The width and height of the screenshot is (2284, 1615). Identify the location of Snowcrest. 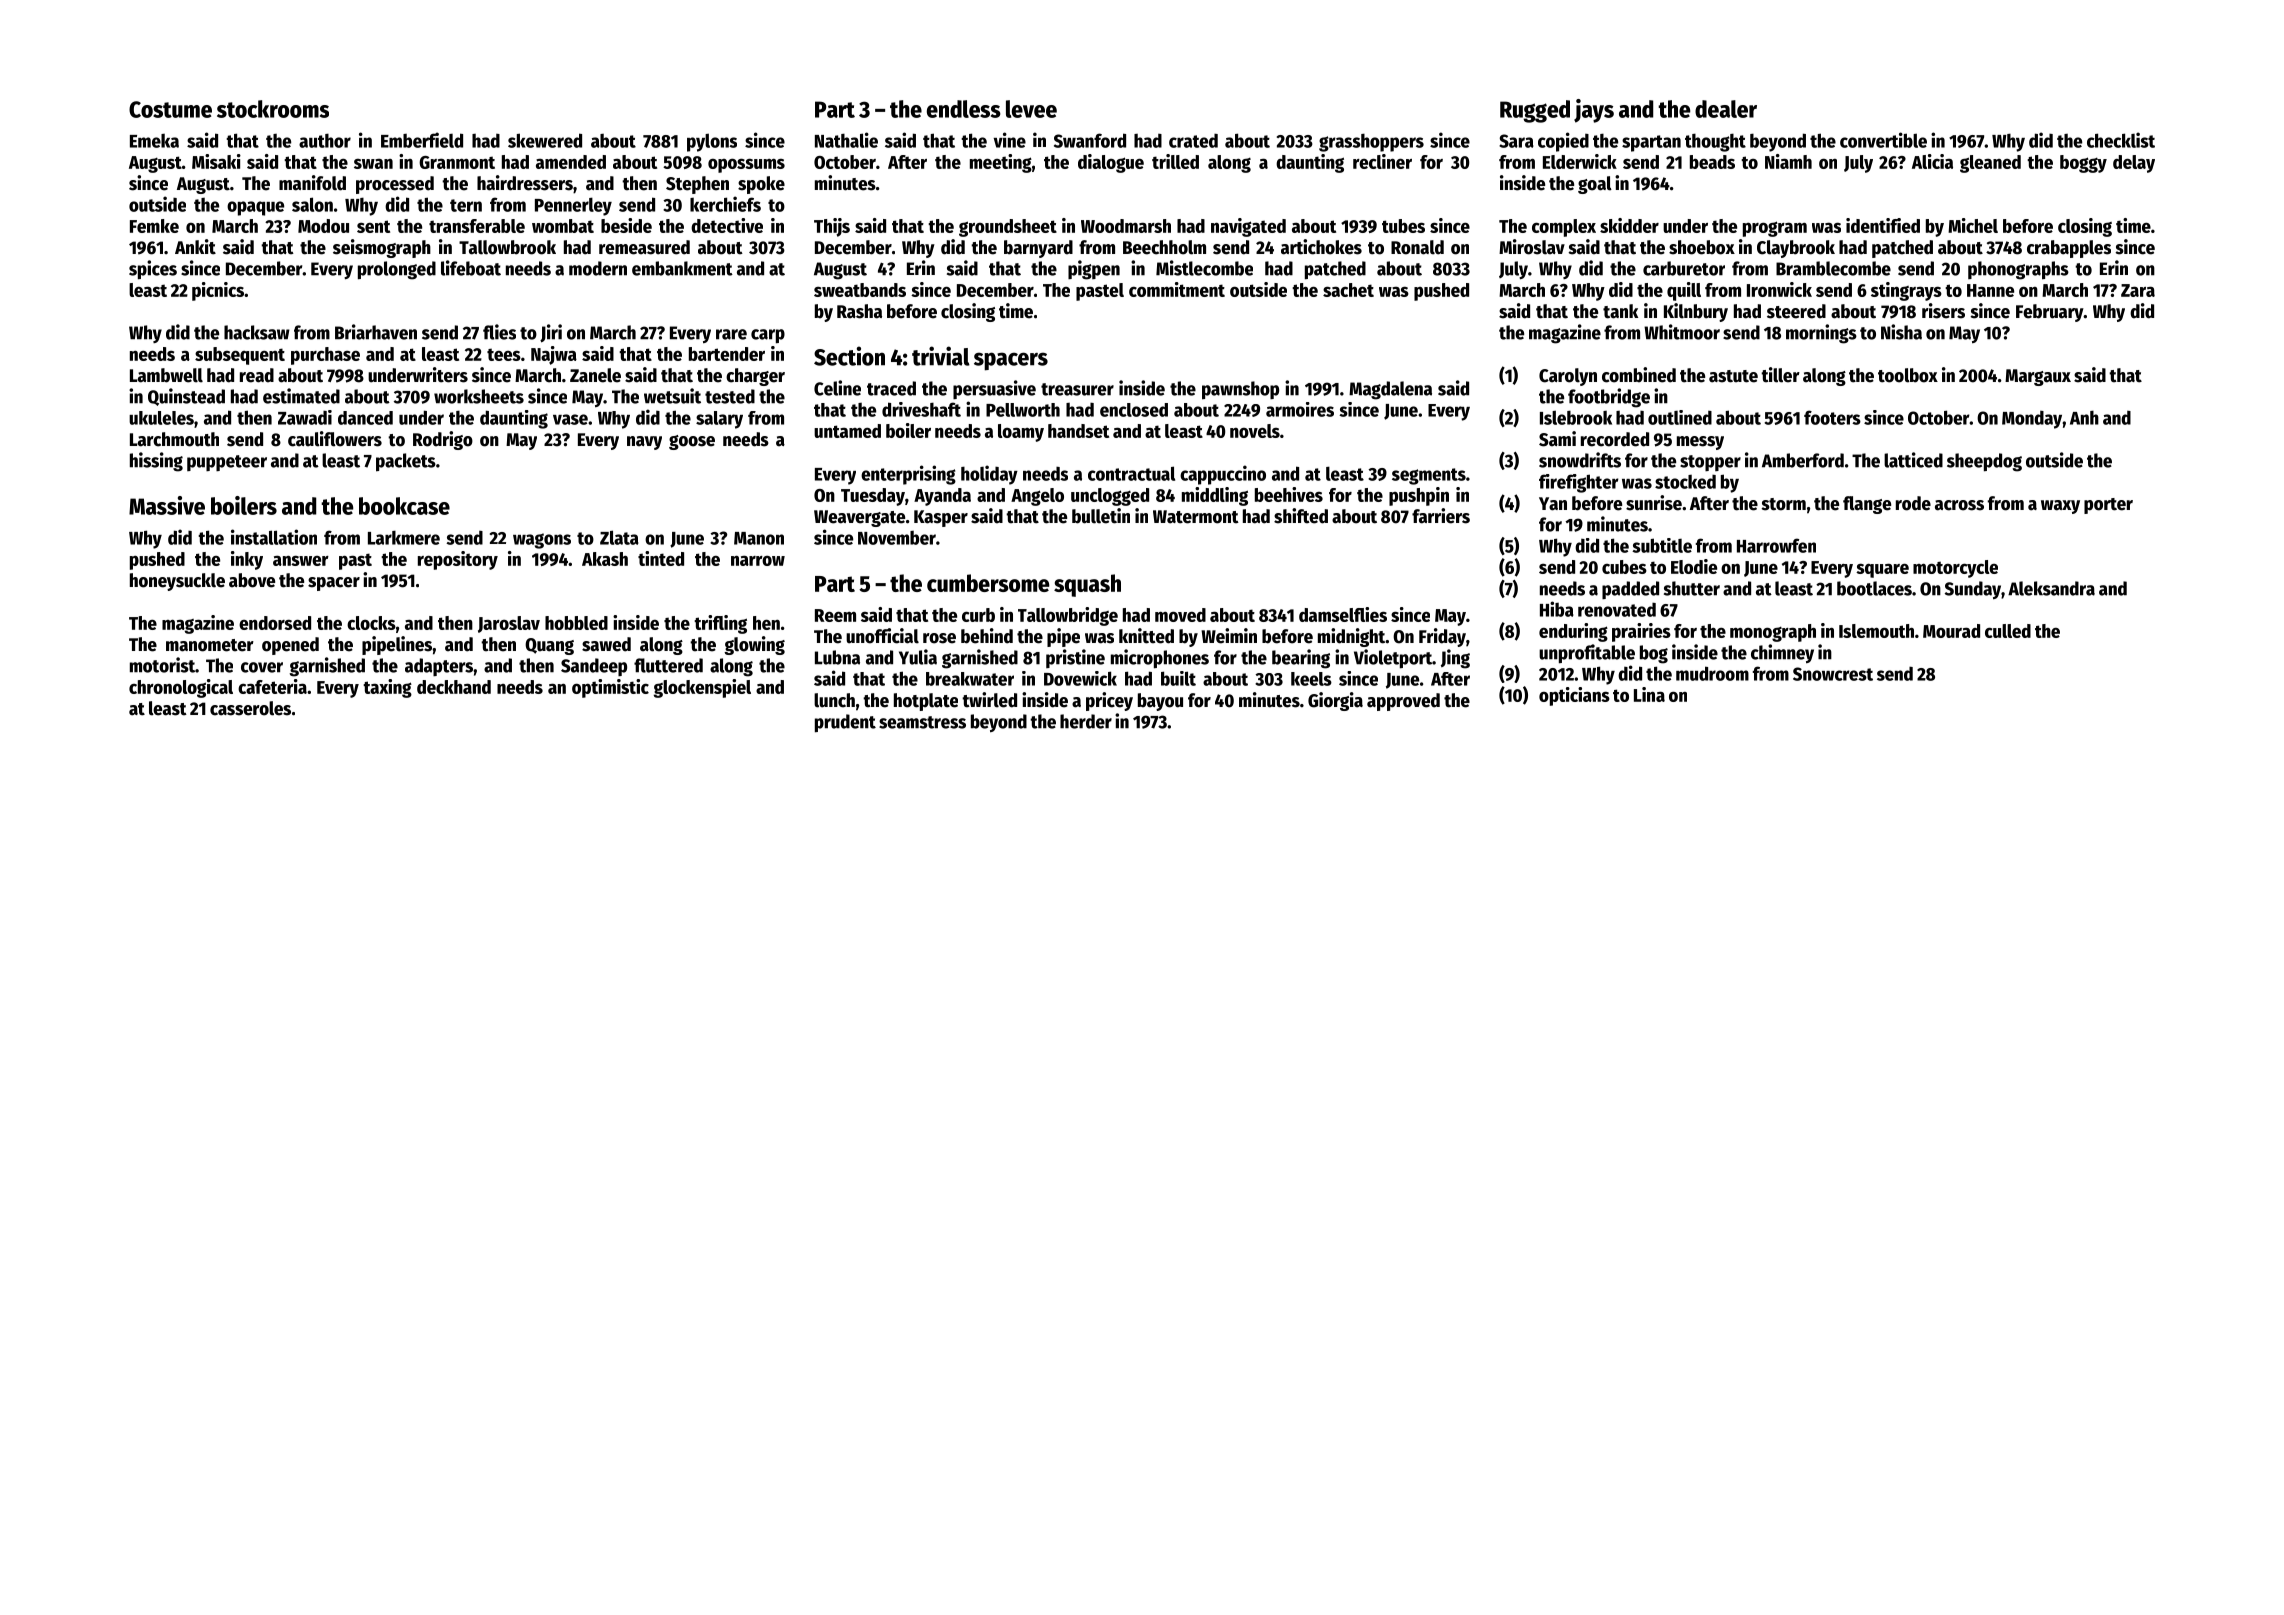
(1833, 674).
